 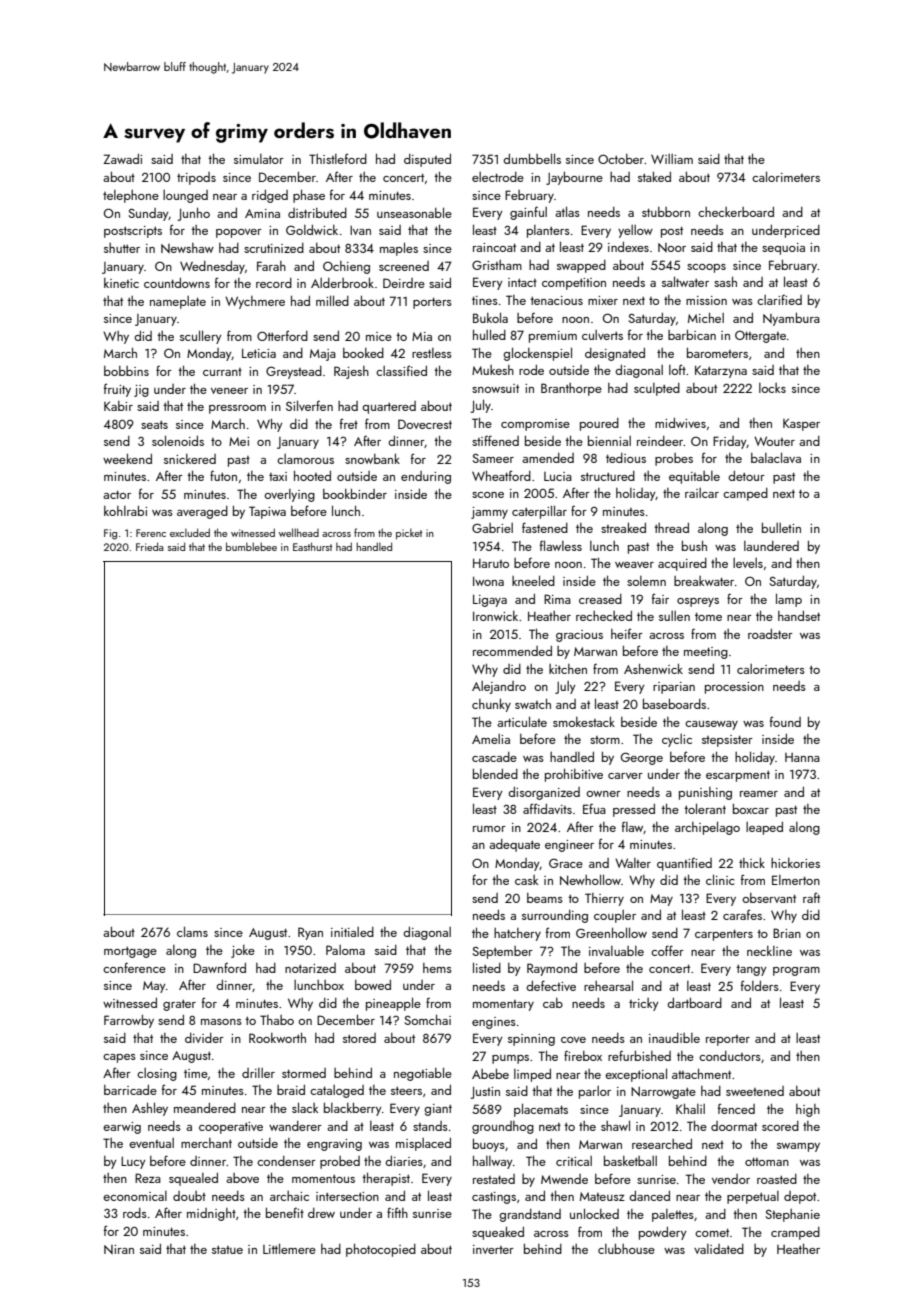 I want to click on veneer, so click(x=229, y=391).
